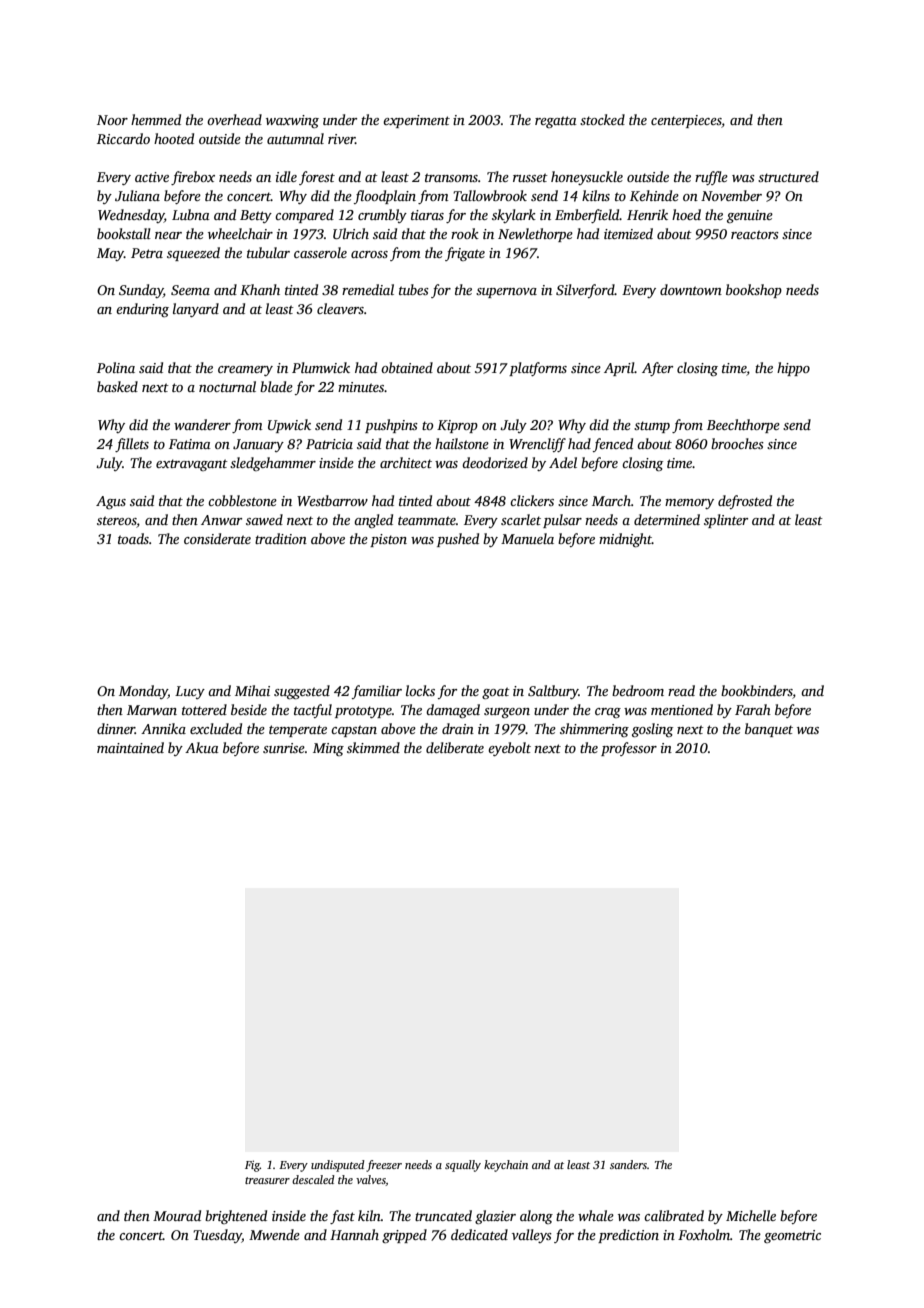 This document has width=924, height=1308. I want to click on valleys, so click(532, 1236).
